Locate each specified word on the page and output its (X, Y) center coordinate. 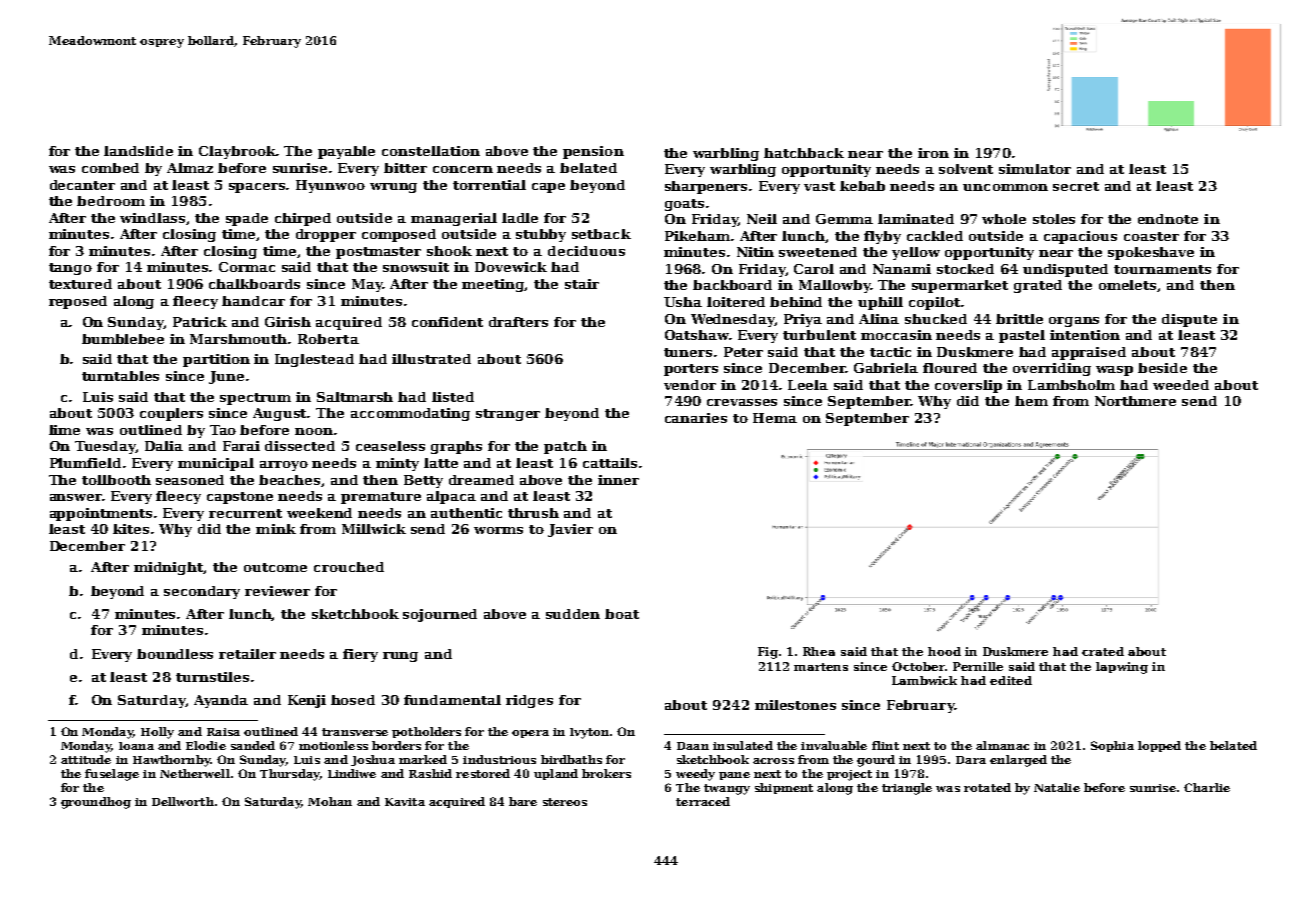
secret (1076, 186)
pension (593, 152)
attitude (86, 759)
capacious (1080, 237)
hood (944, 651)
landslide (138, 151)
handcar (253, 301)
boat (622, 614)
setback (601, 234)
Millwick (374, 529)
